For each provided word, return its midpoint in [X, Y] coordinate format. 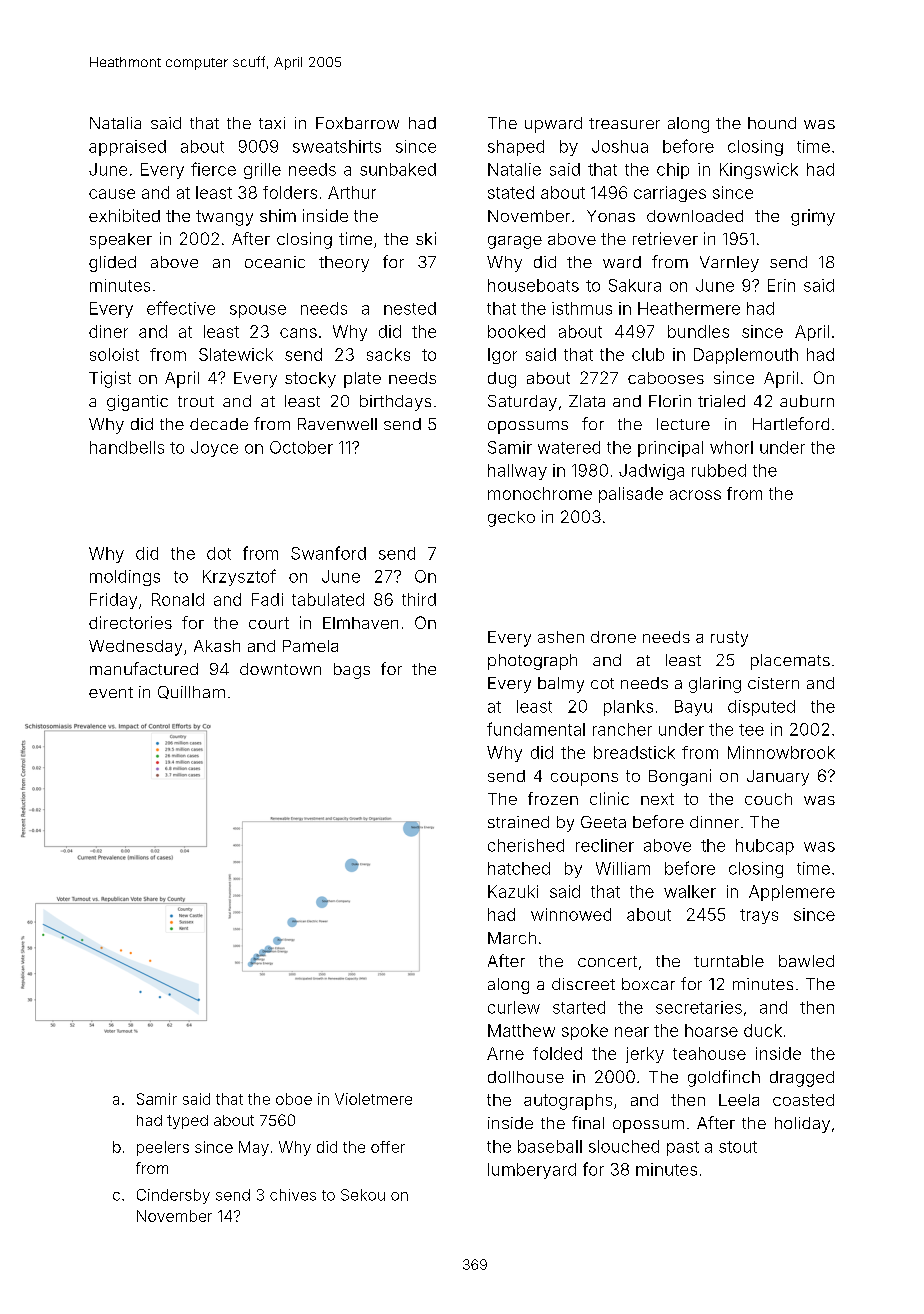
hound [772, 123]
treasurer [624, 123]
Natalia [115, 123]
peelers [163, 1148]
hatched [519, 868]
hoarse [711, 1030]
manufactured [144, 668]
